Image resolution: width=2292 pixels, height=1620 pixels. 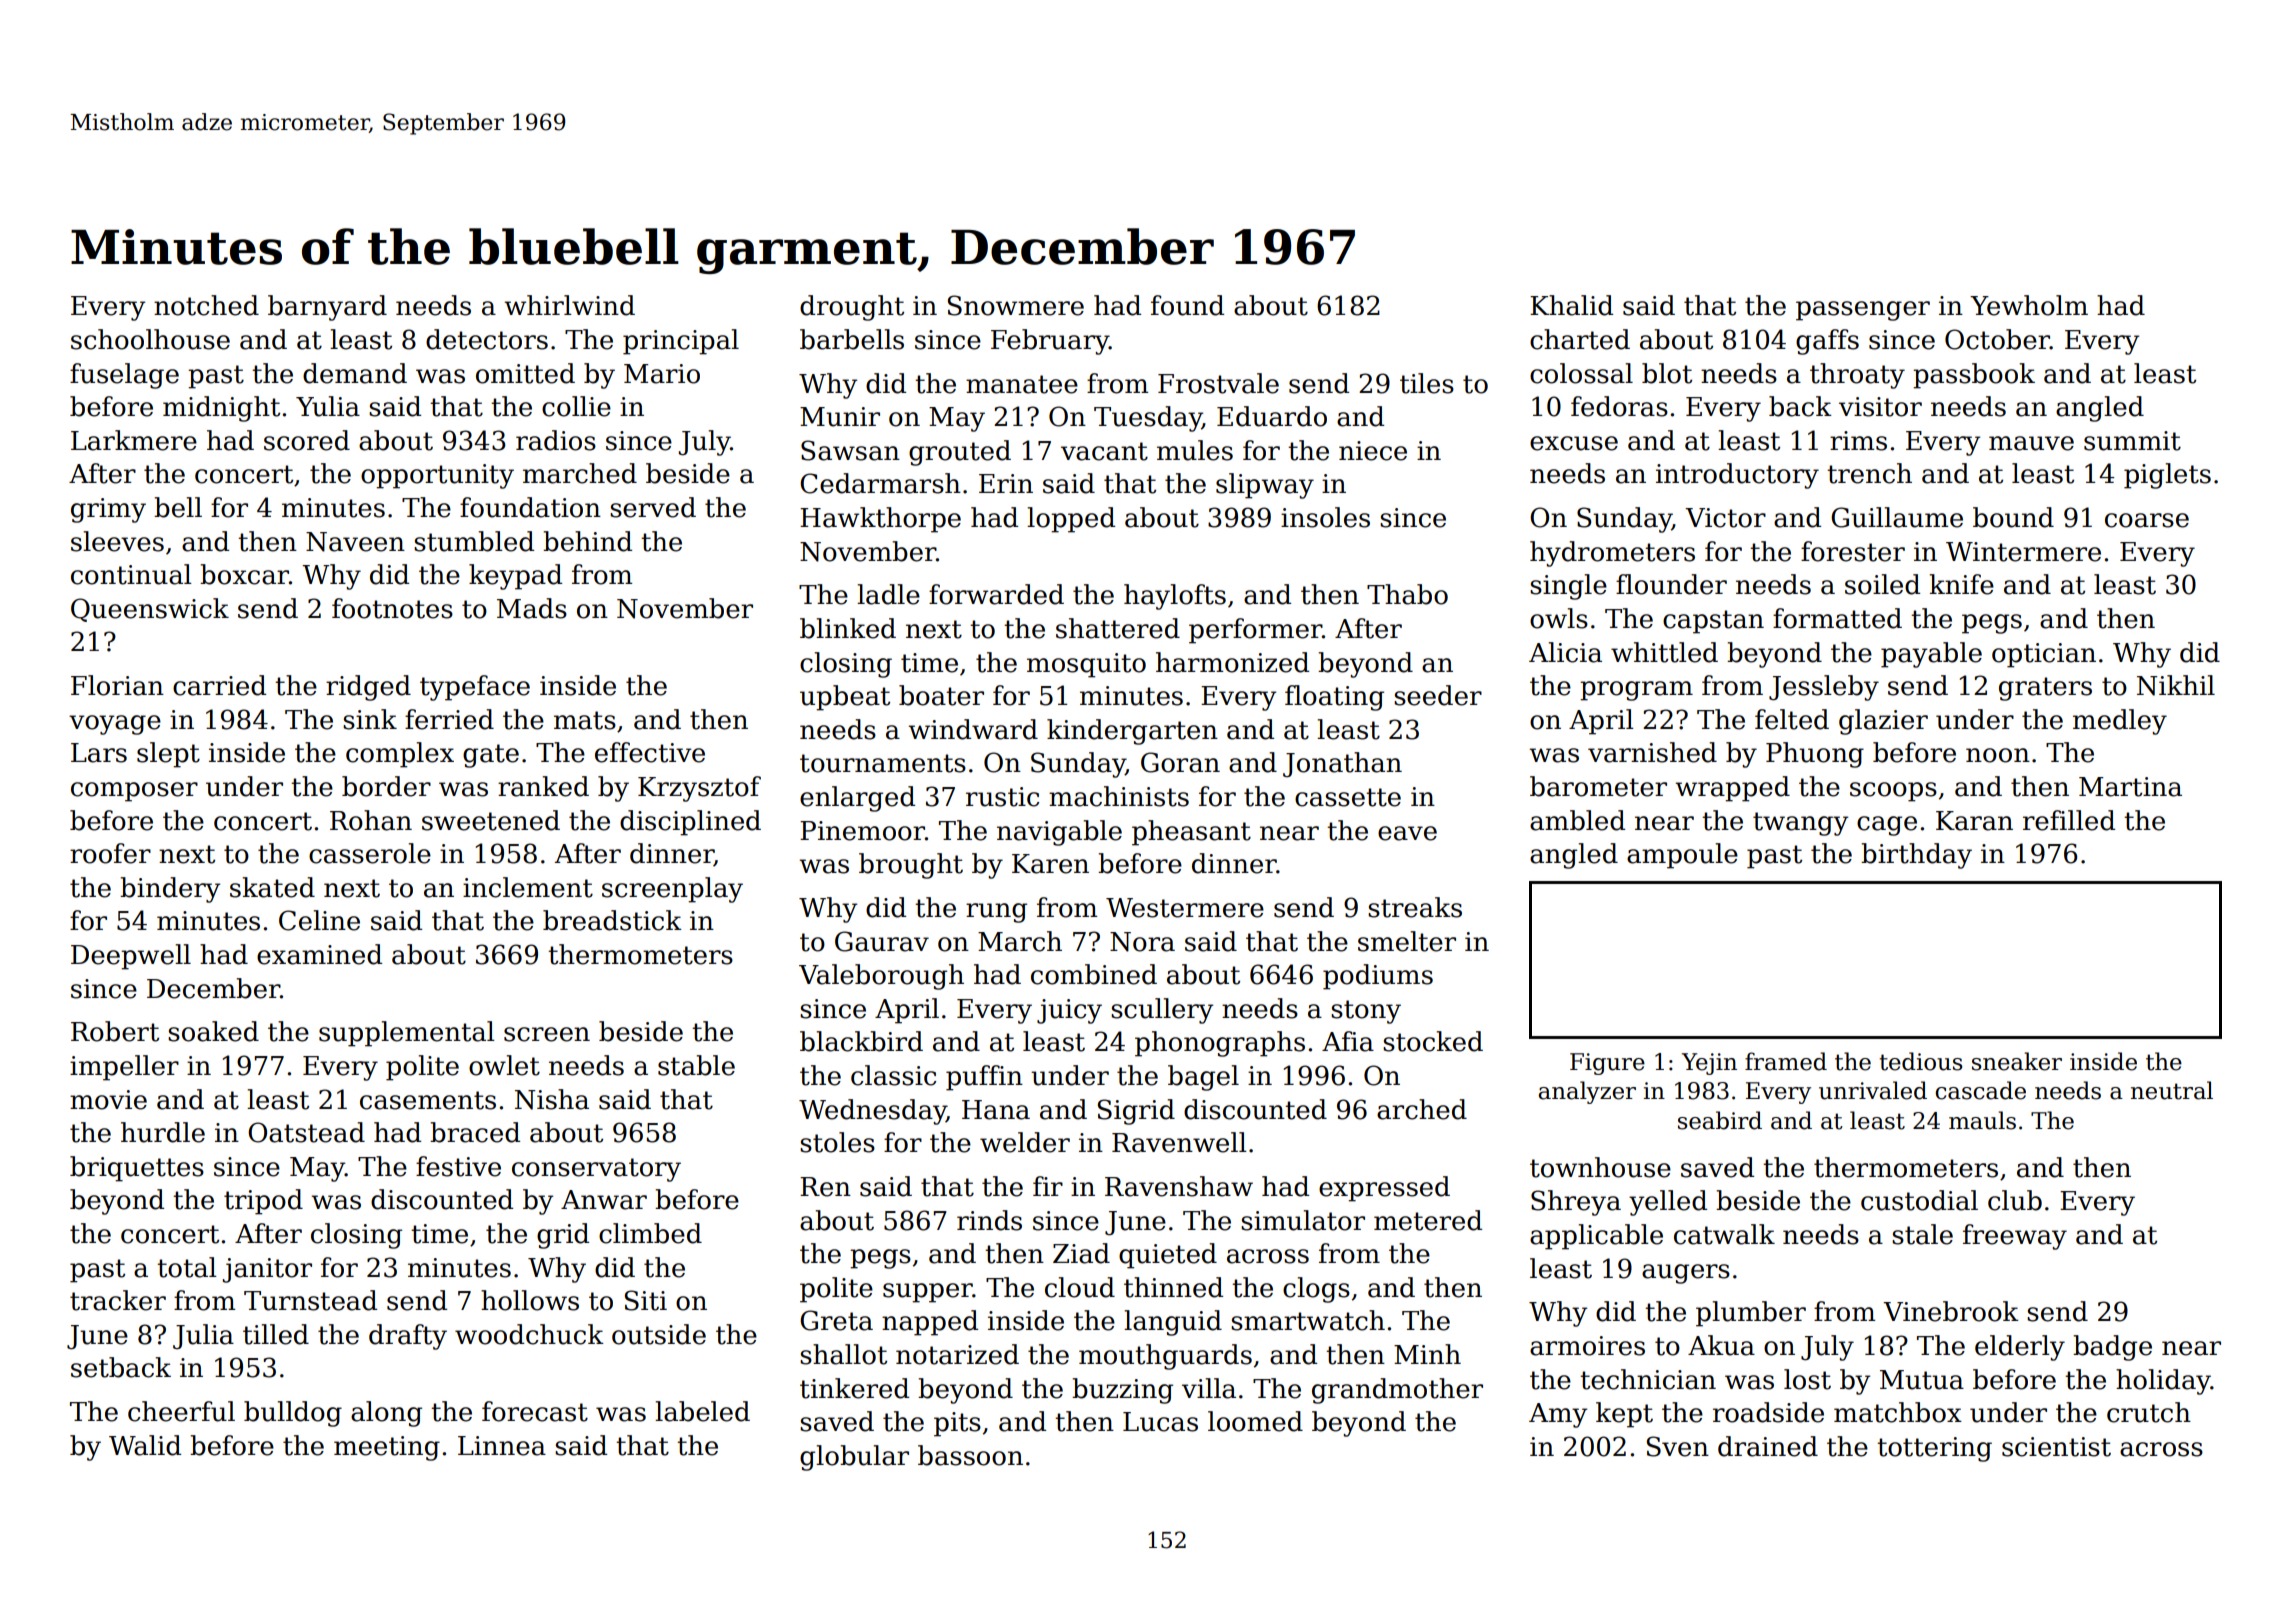 What do you see at coordinates (1303, 1220) in the screenshot?
I see `simulator` at bounding box center [1303, 1220].
